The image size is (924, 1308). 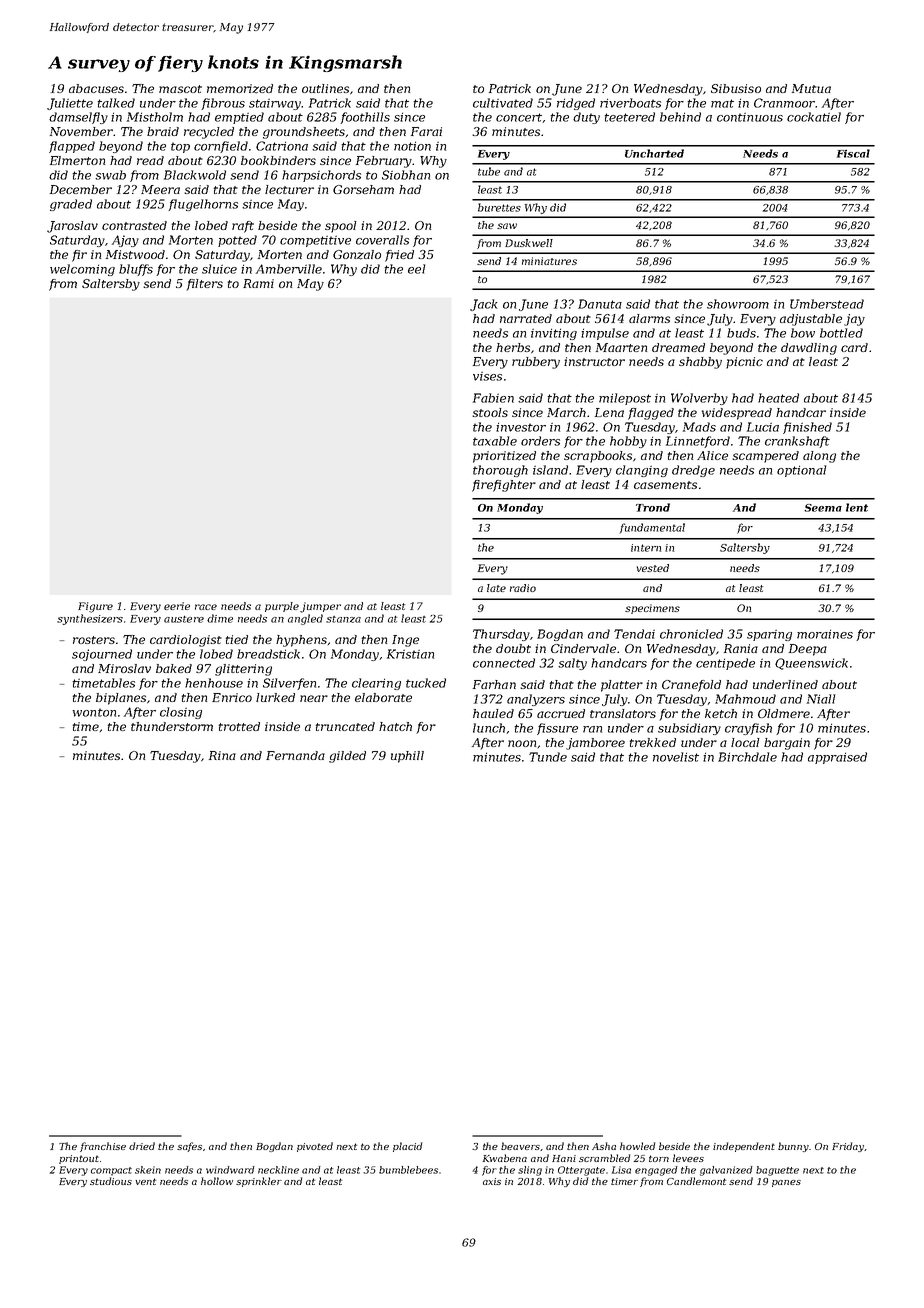 What do you see at coordinates (232, 697) in the page?
I see `Enrico` at bounding box center [232, 697].
